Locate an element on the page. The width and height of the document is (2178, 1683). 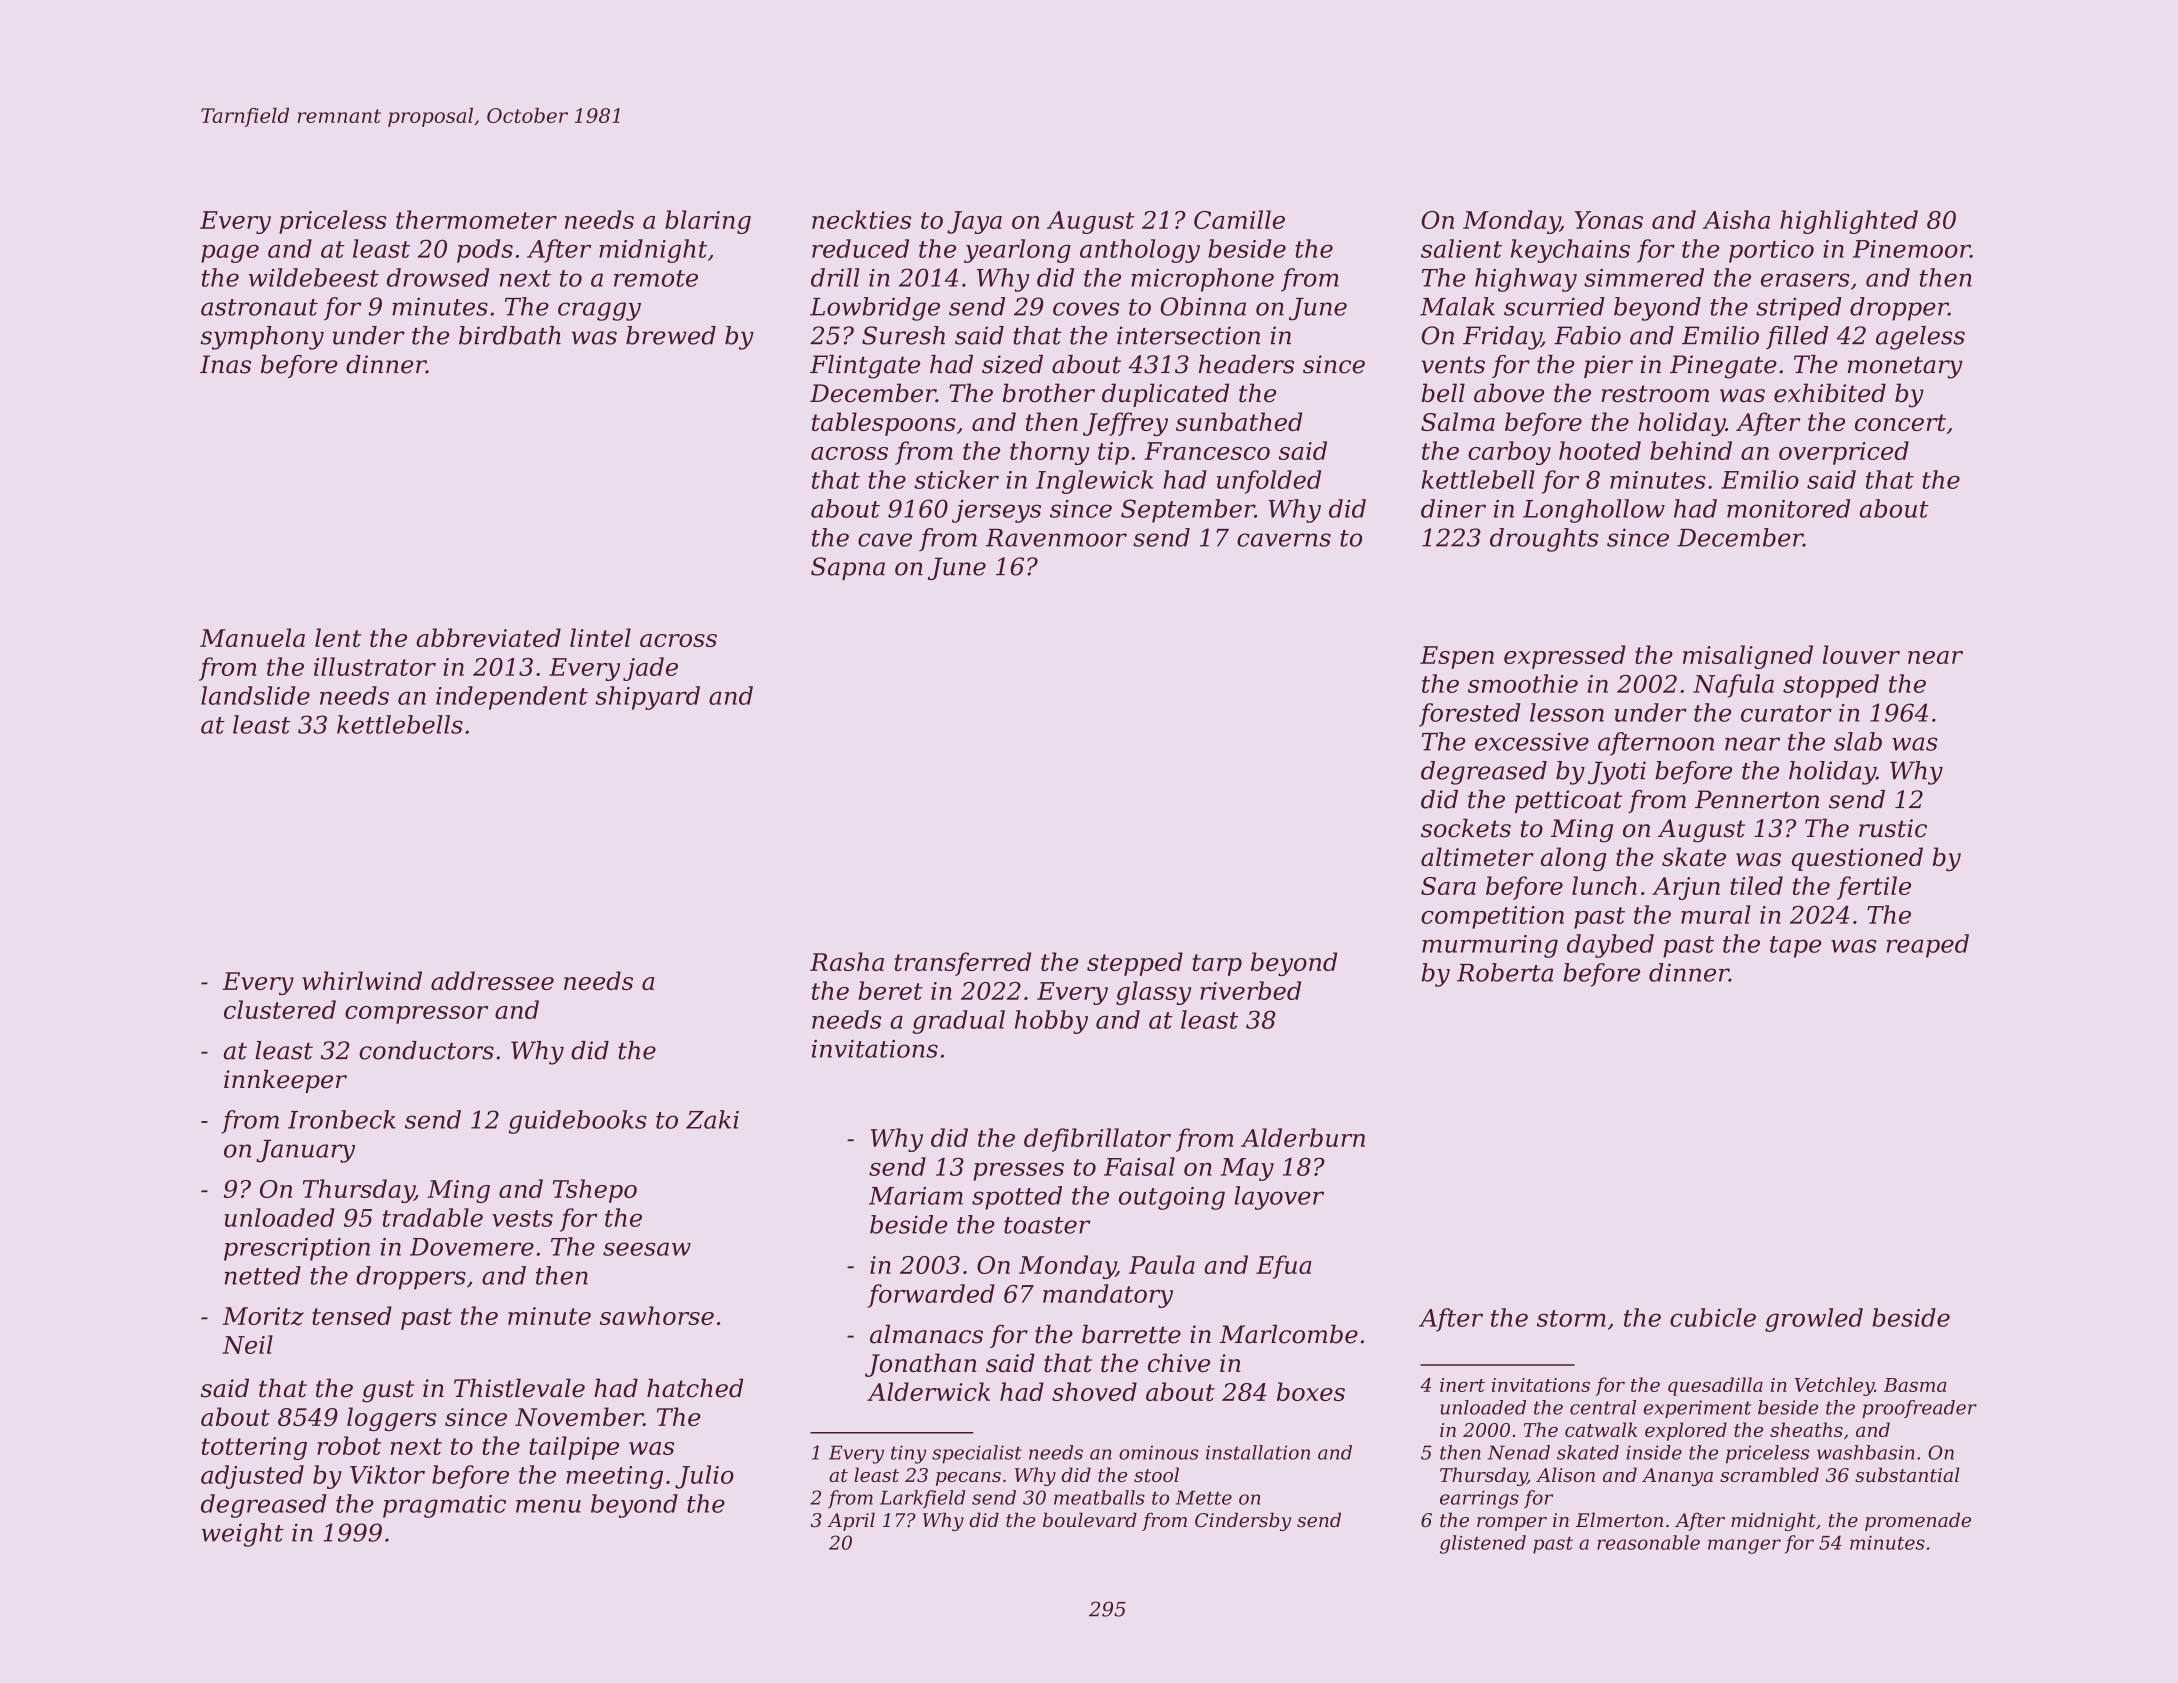
Sapna is located at coordinates (848, 568).
